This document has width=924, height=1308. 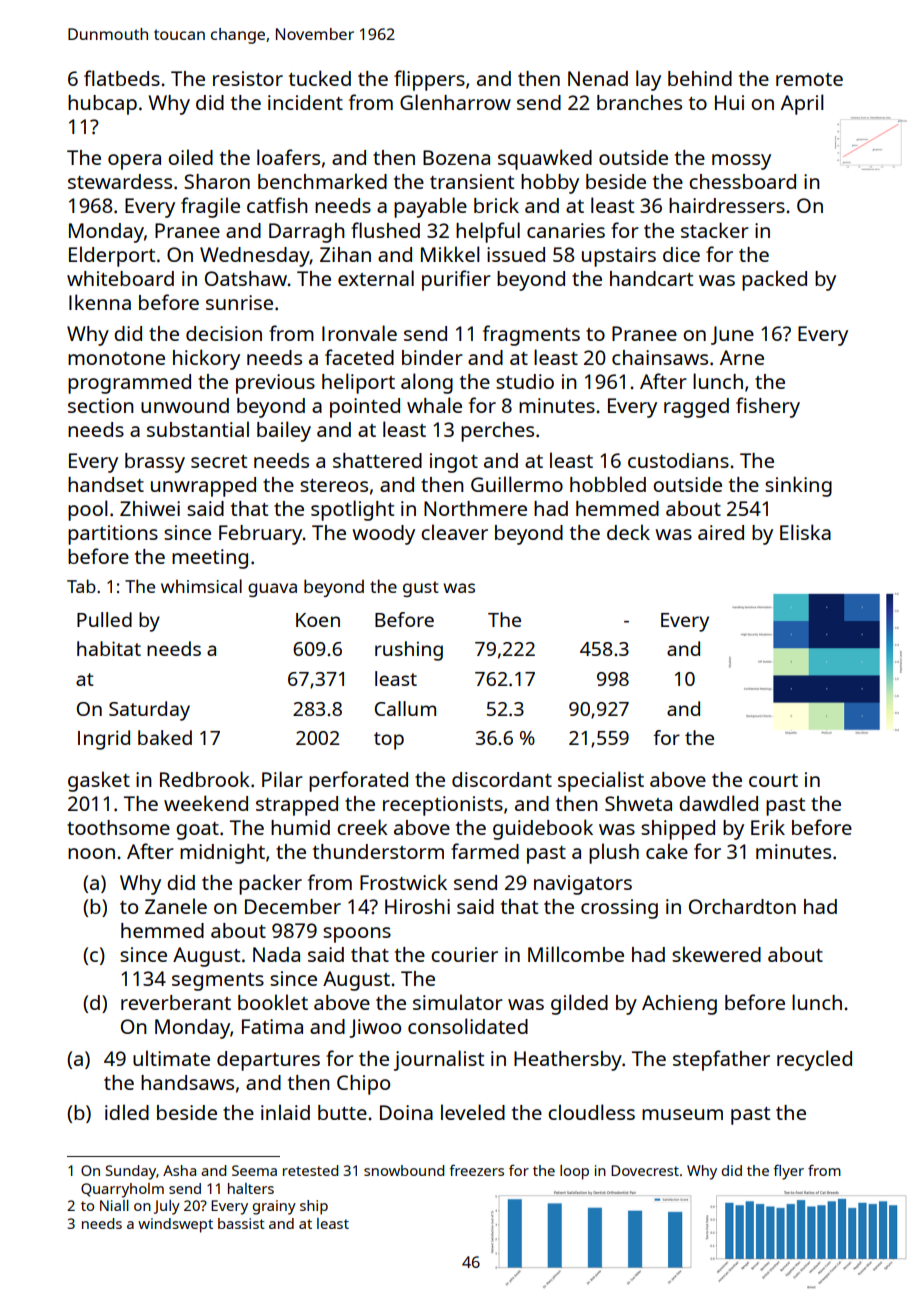 What do you see at coordinates (150, 508) in the document?
I see `Zhiwei` at bounding box center [150, 508].
